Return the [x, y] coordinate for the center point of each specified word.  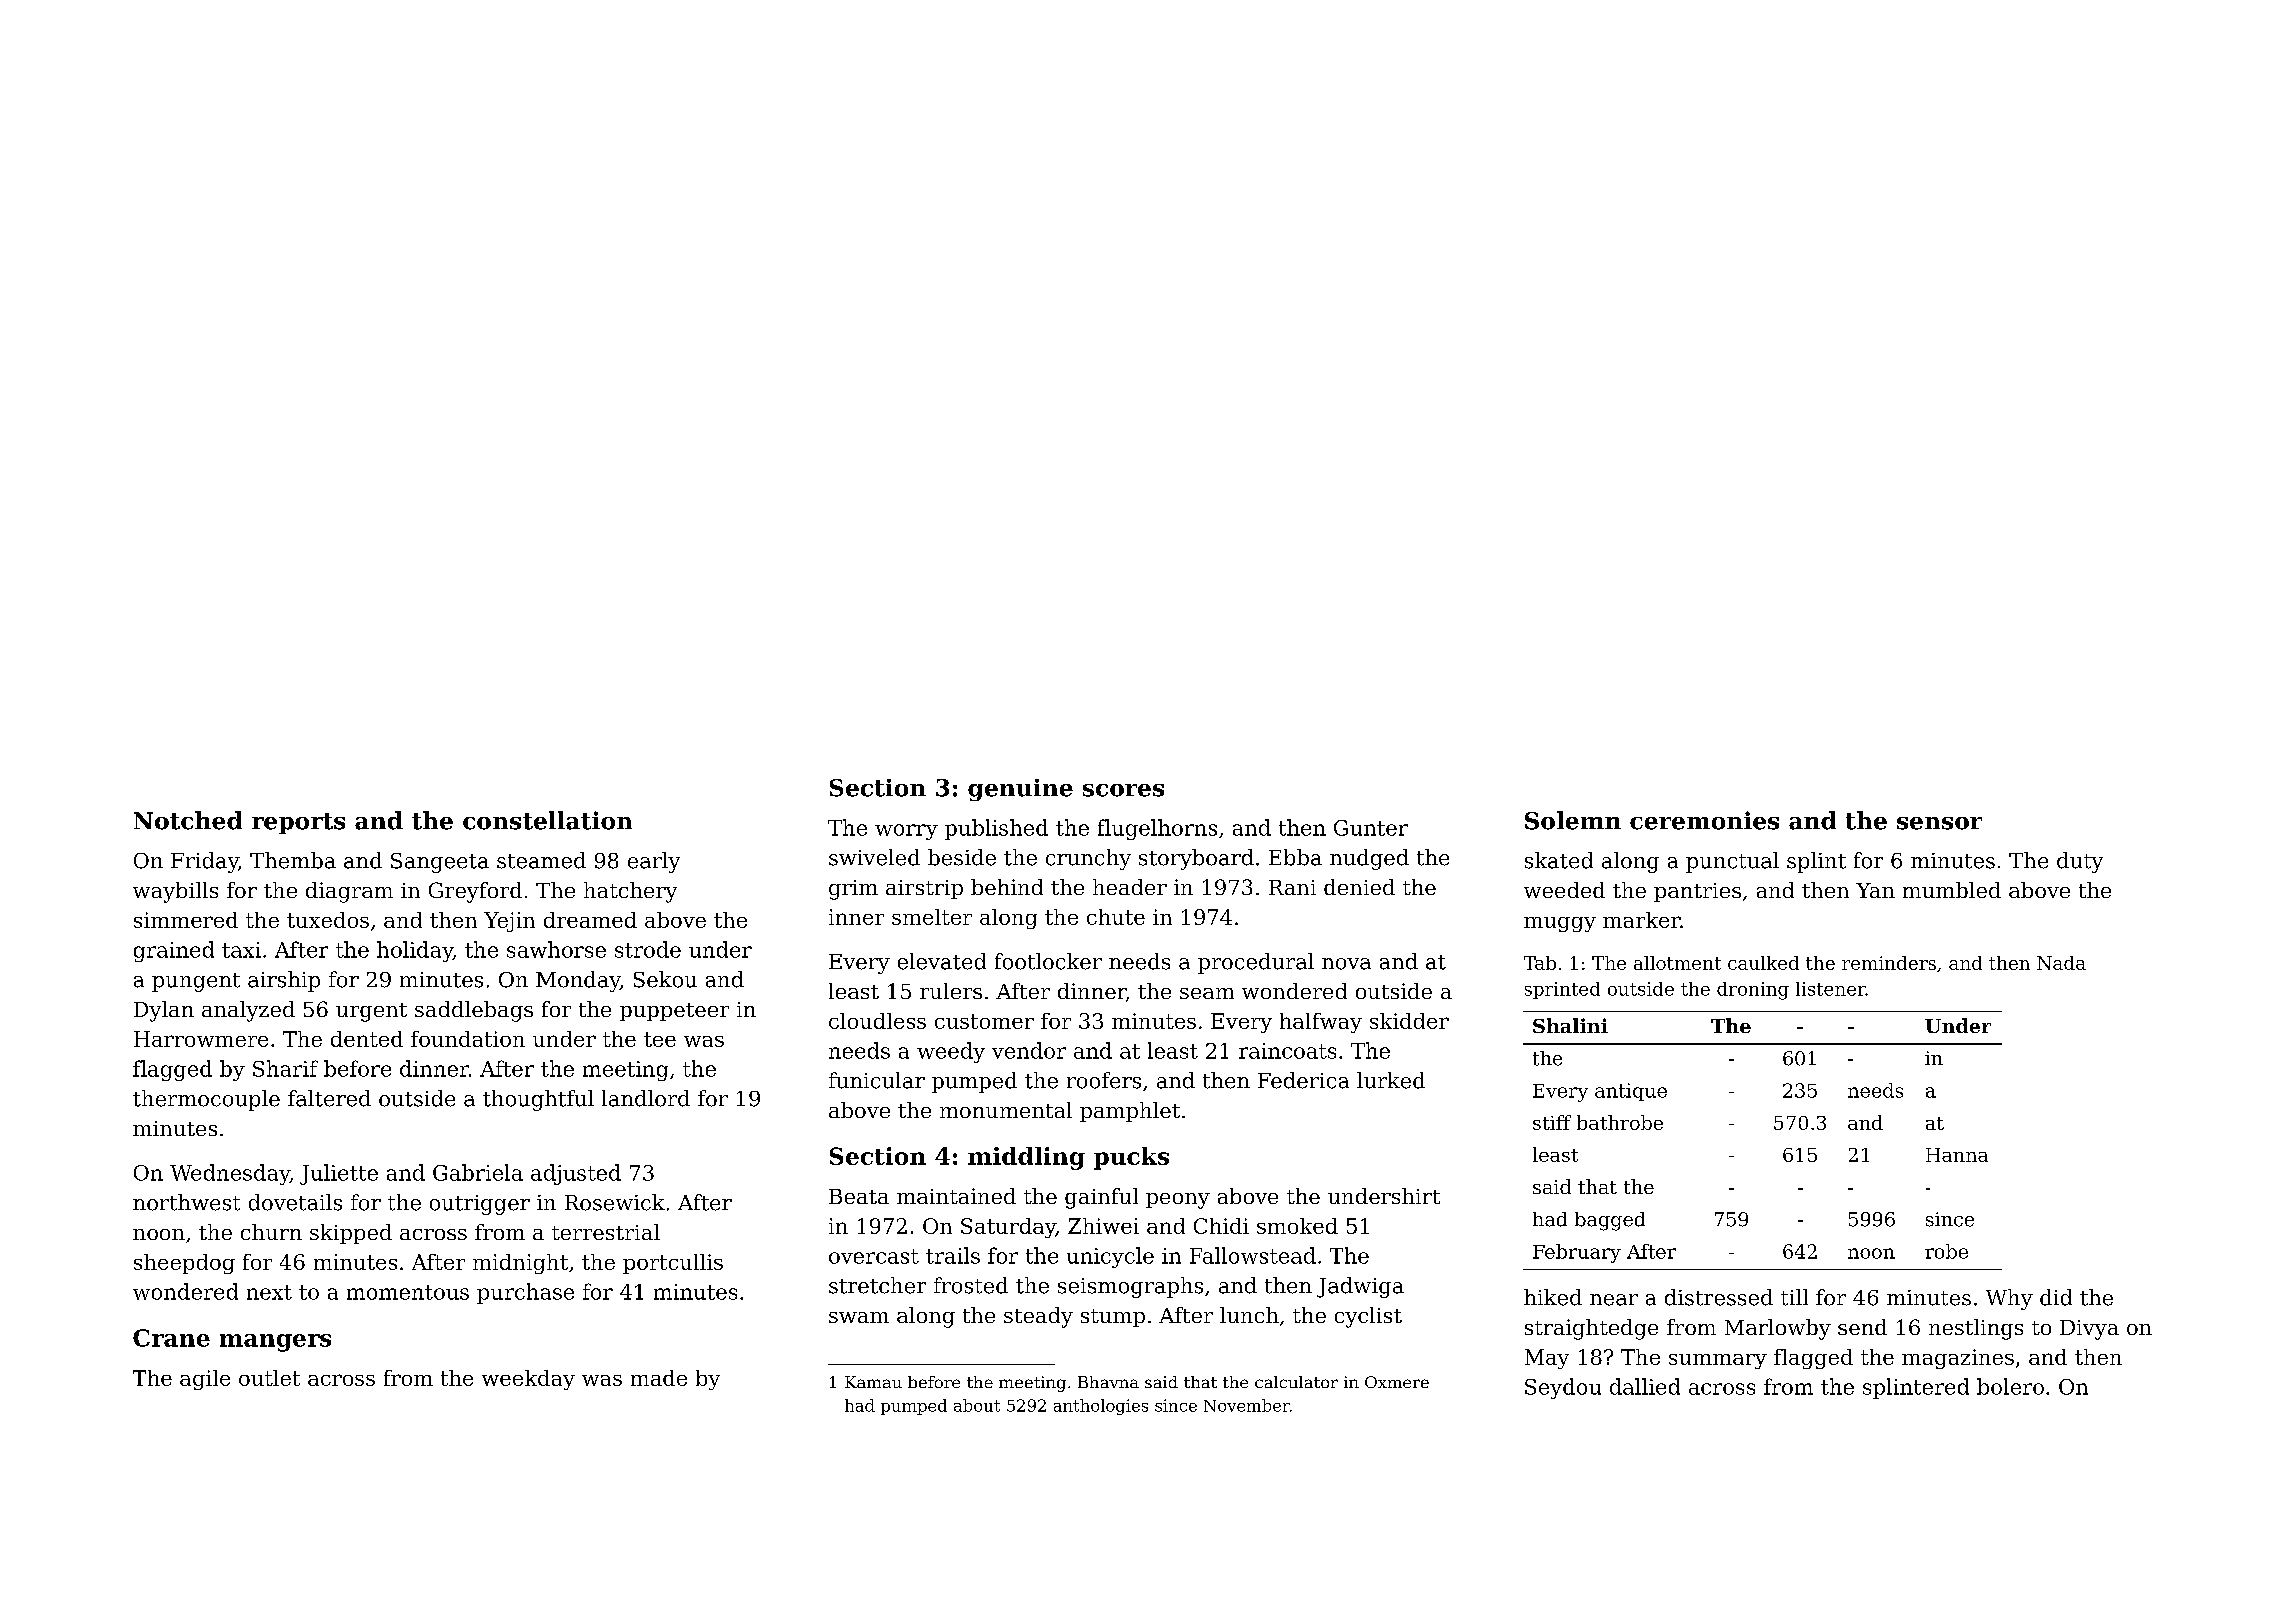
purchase [525, 1293]
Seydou [1563, 1388]
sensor [1939, 823]
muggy [1560, 924]
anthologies [1101, 1407]
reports [298, 823]
